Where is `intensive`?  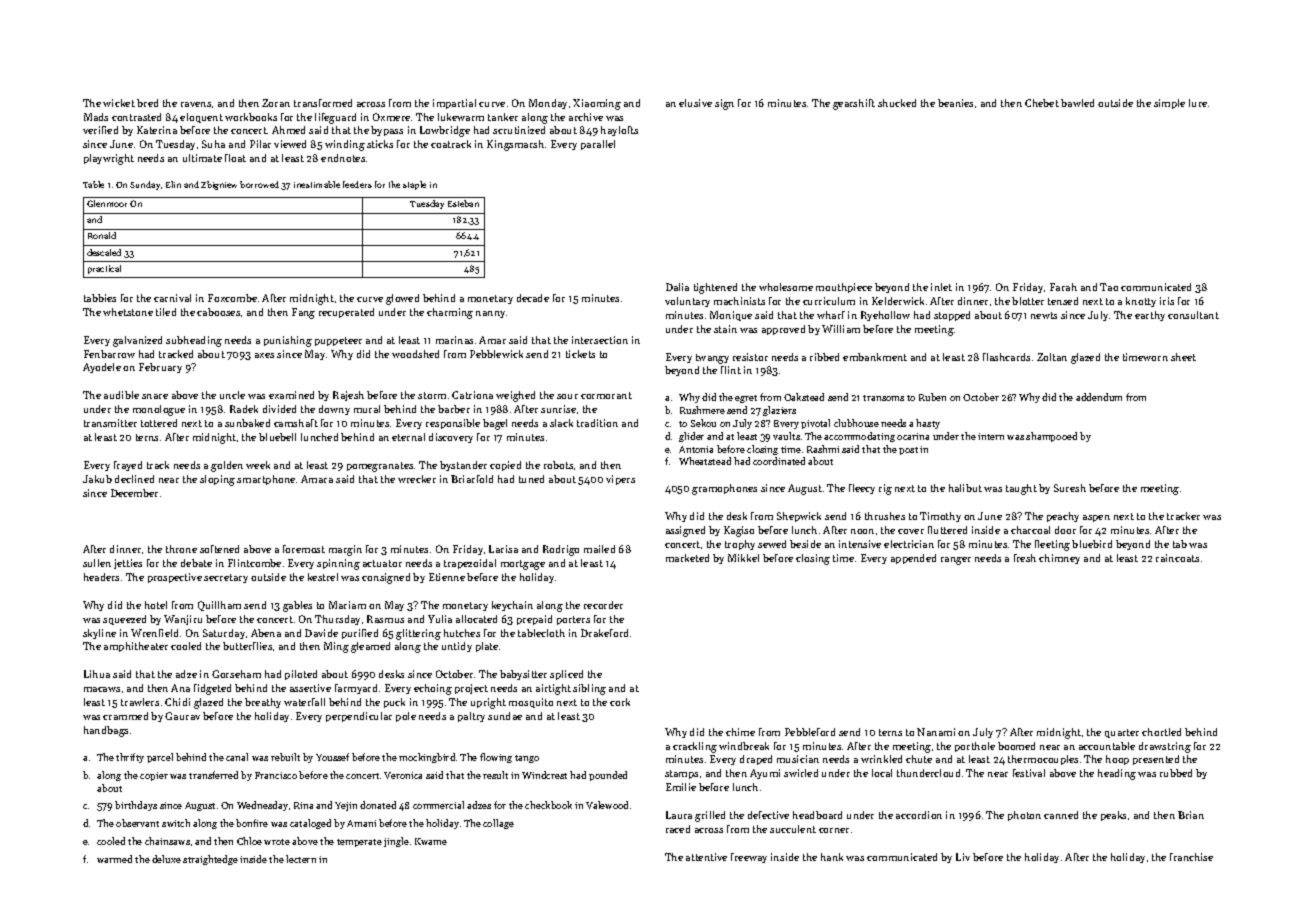
intensive is located at coordinates (860, 544).
